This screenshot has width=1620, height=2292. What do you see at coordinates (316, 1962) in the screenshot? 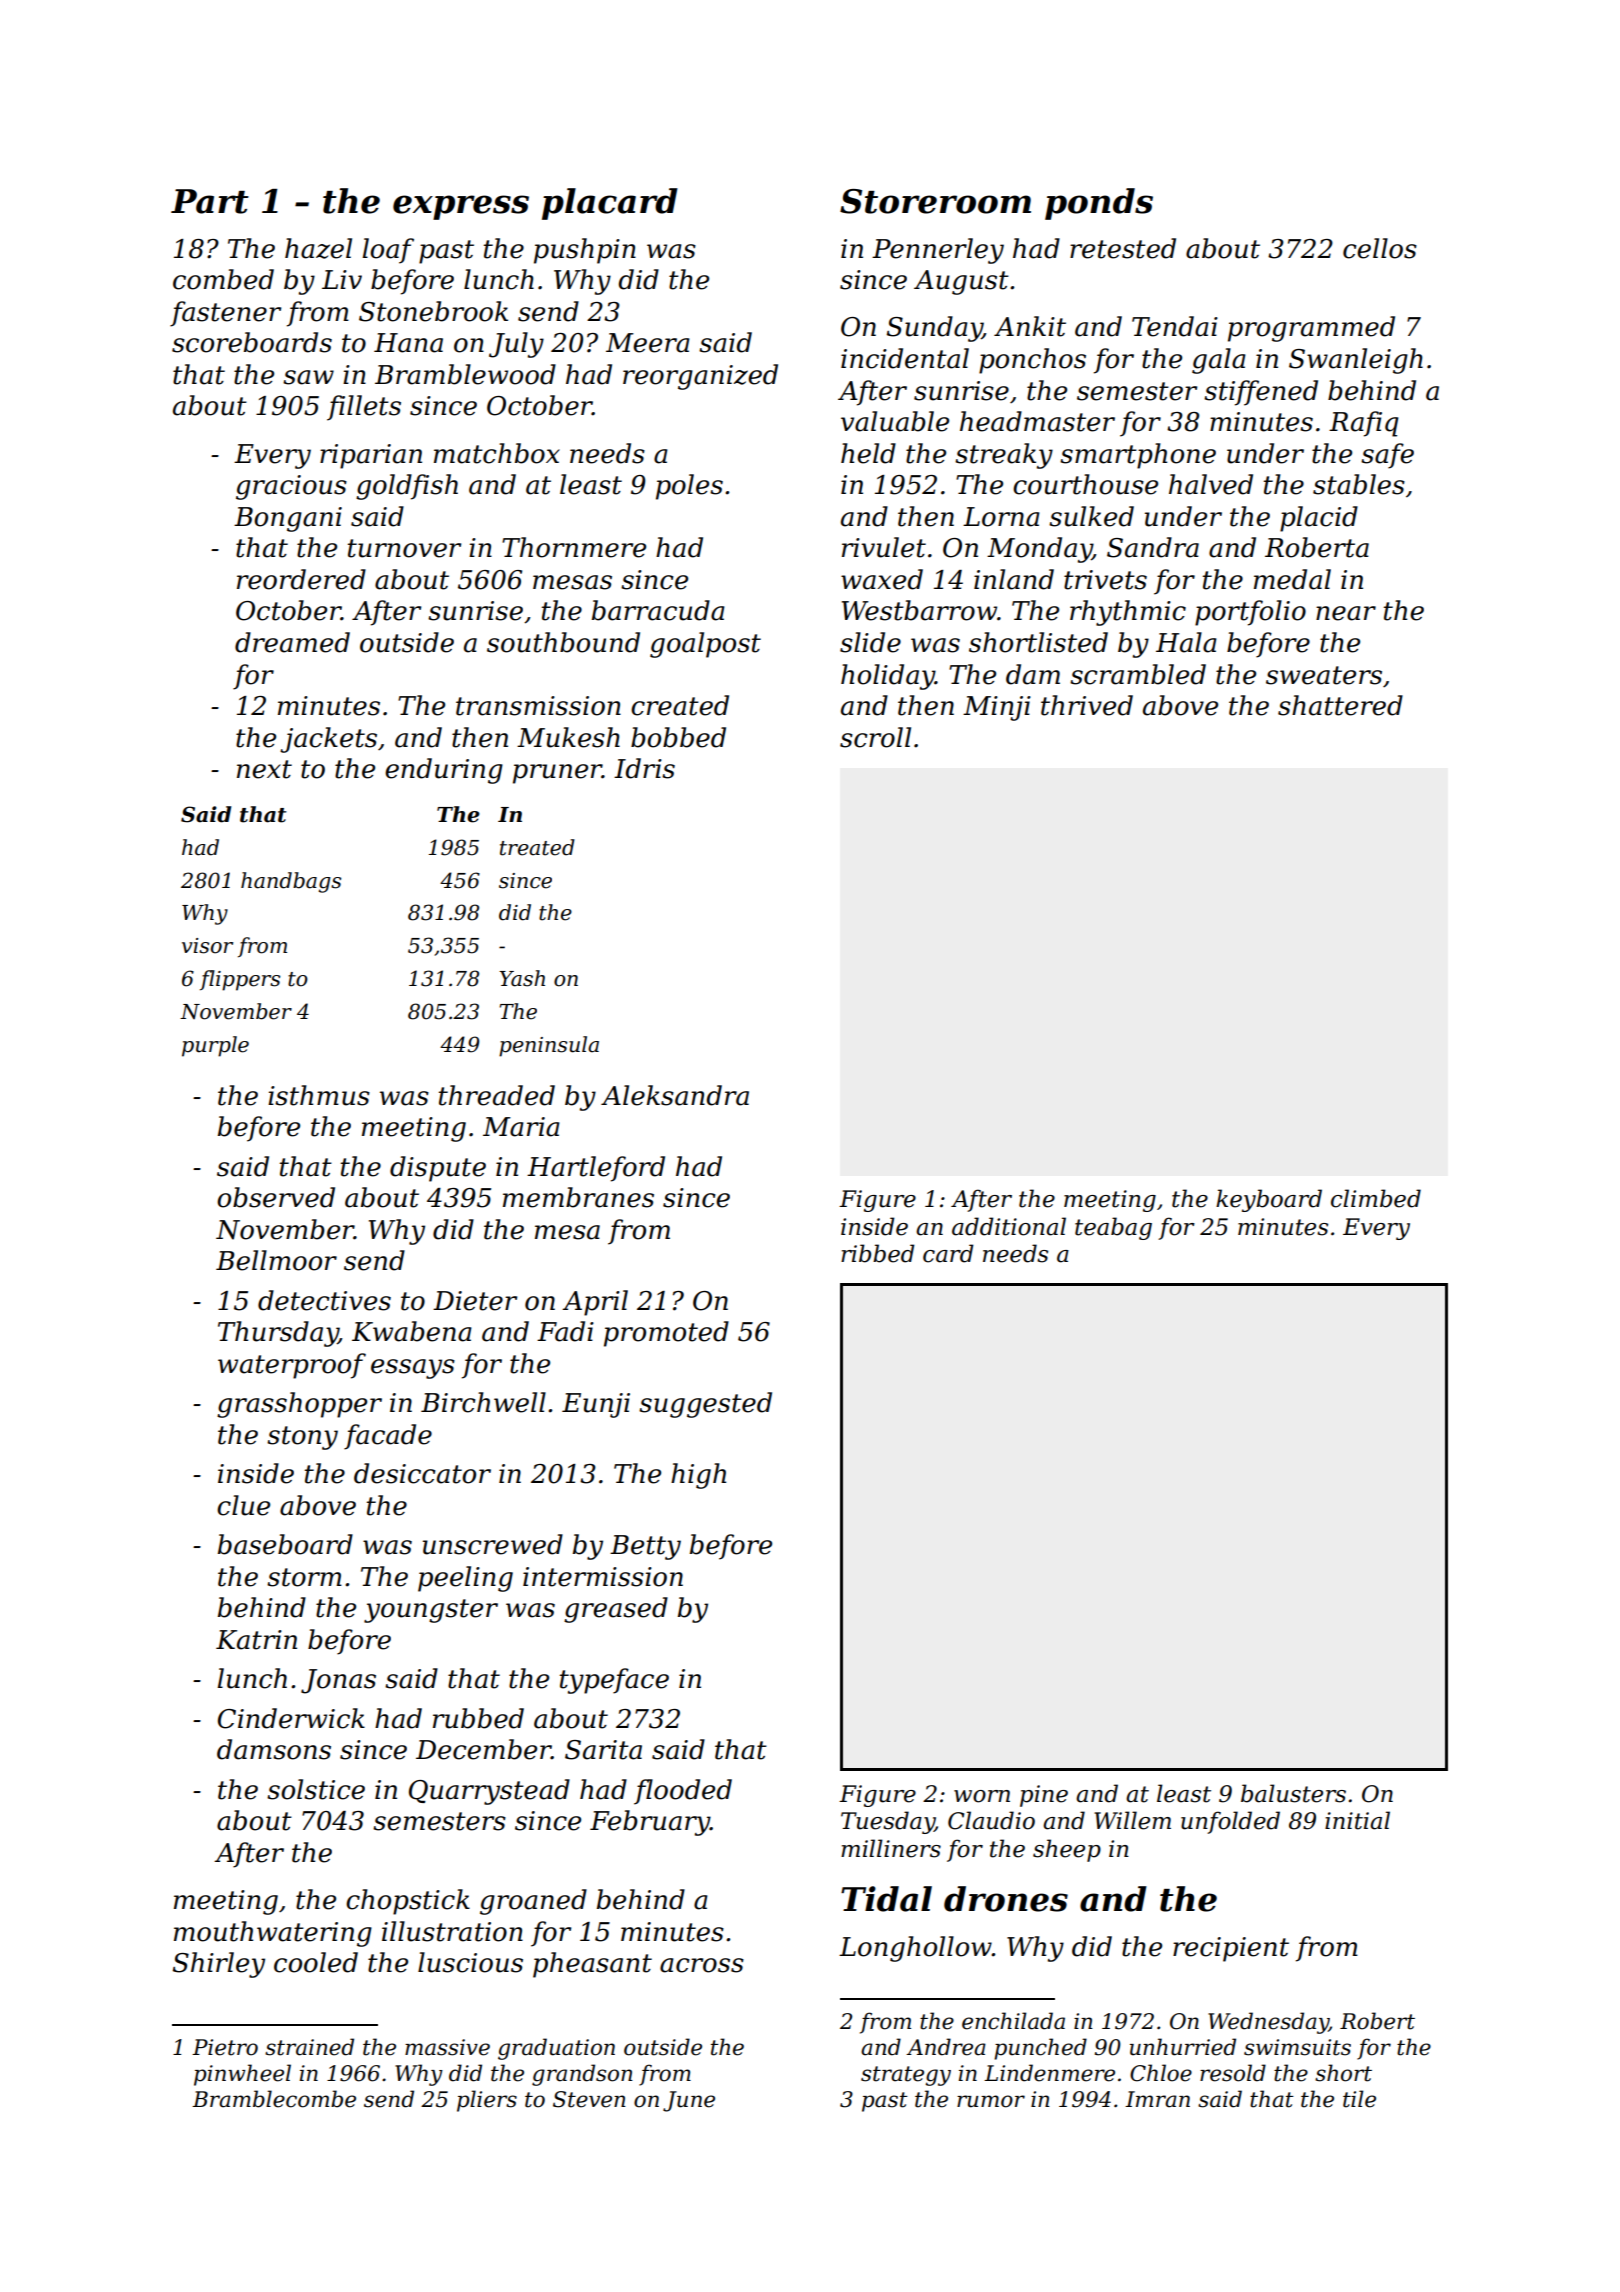
I see `cooled` at bounding box center [316, 1962].
